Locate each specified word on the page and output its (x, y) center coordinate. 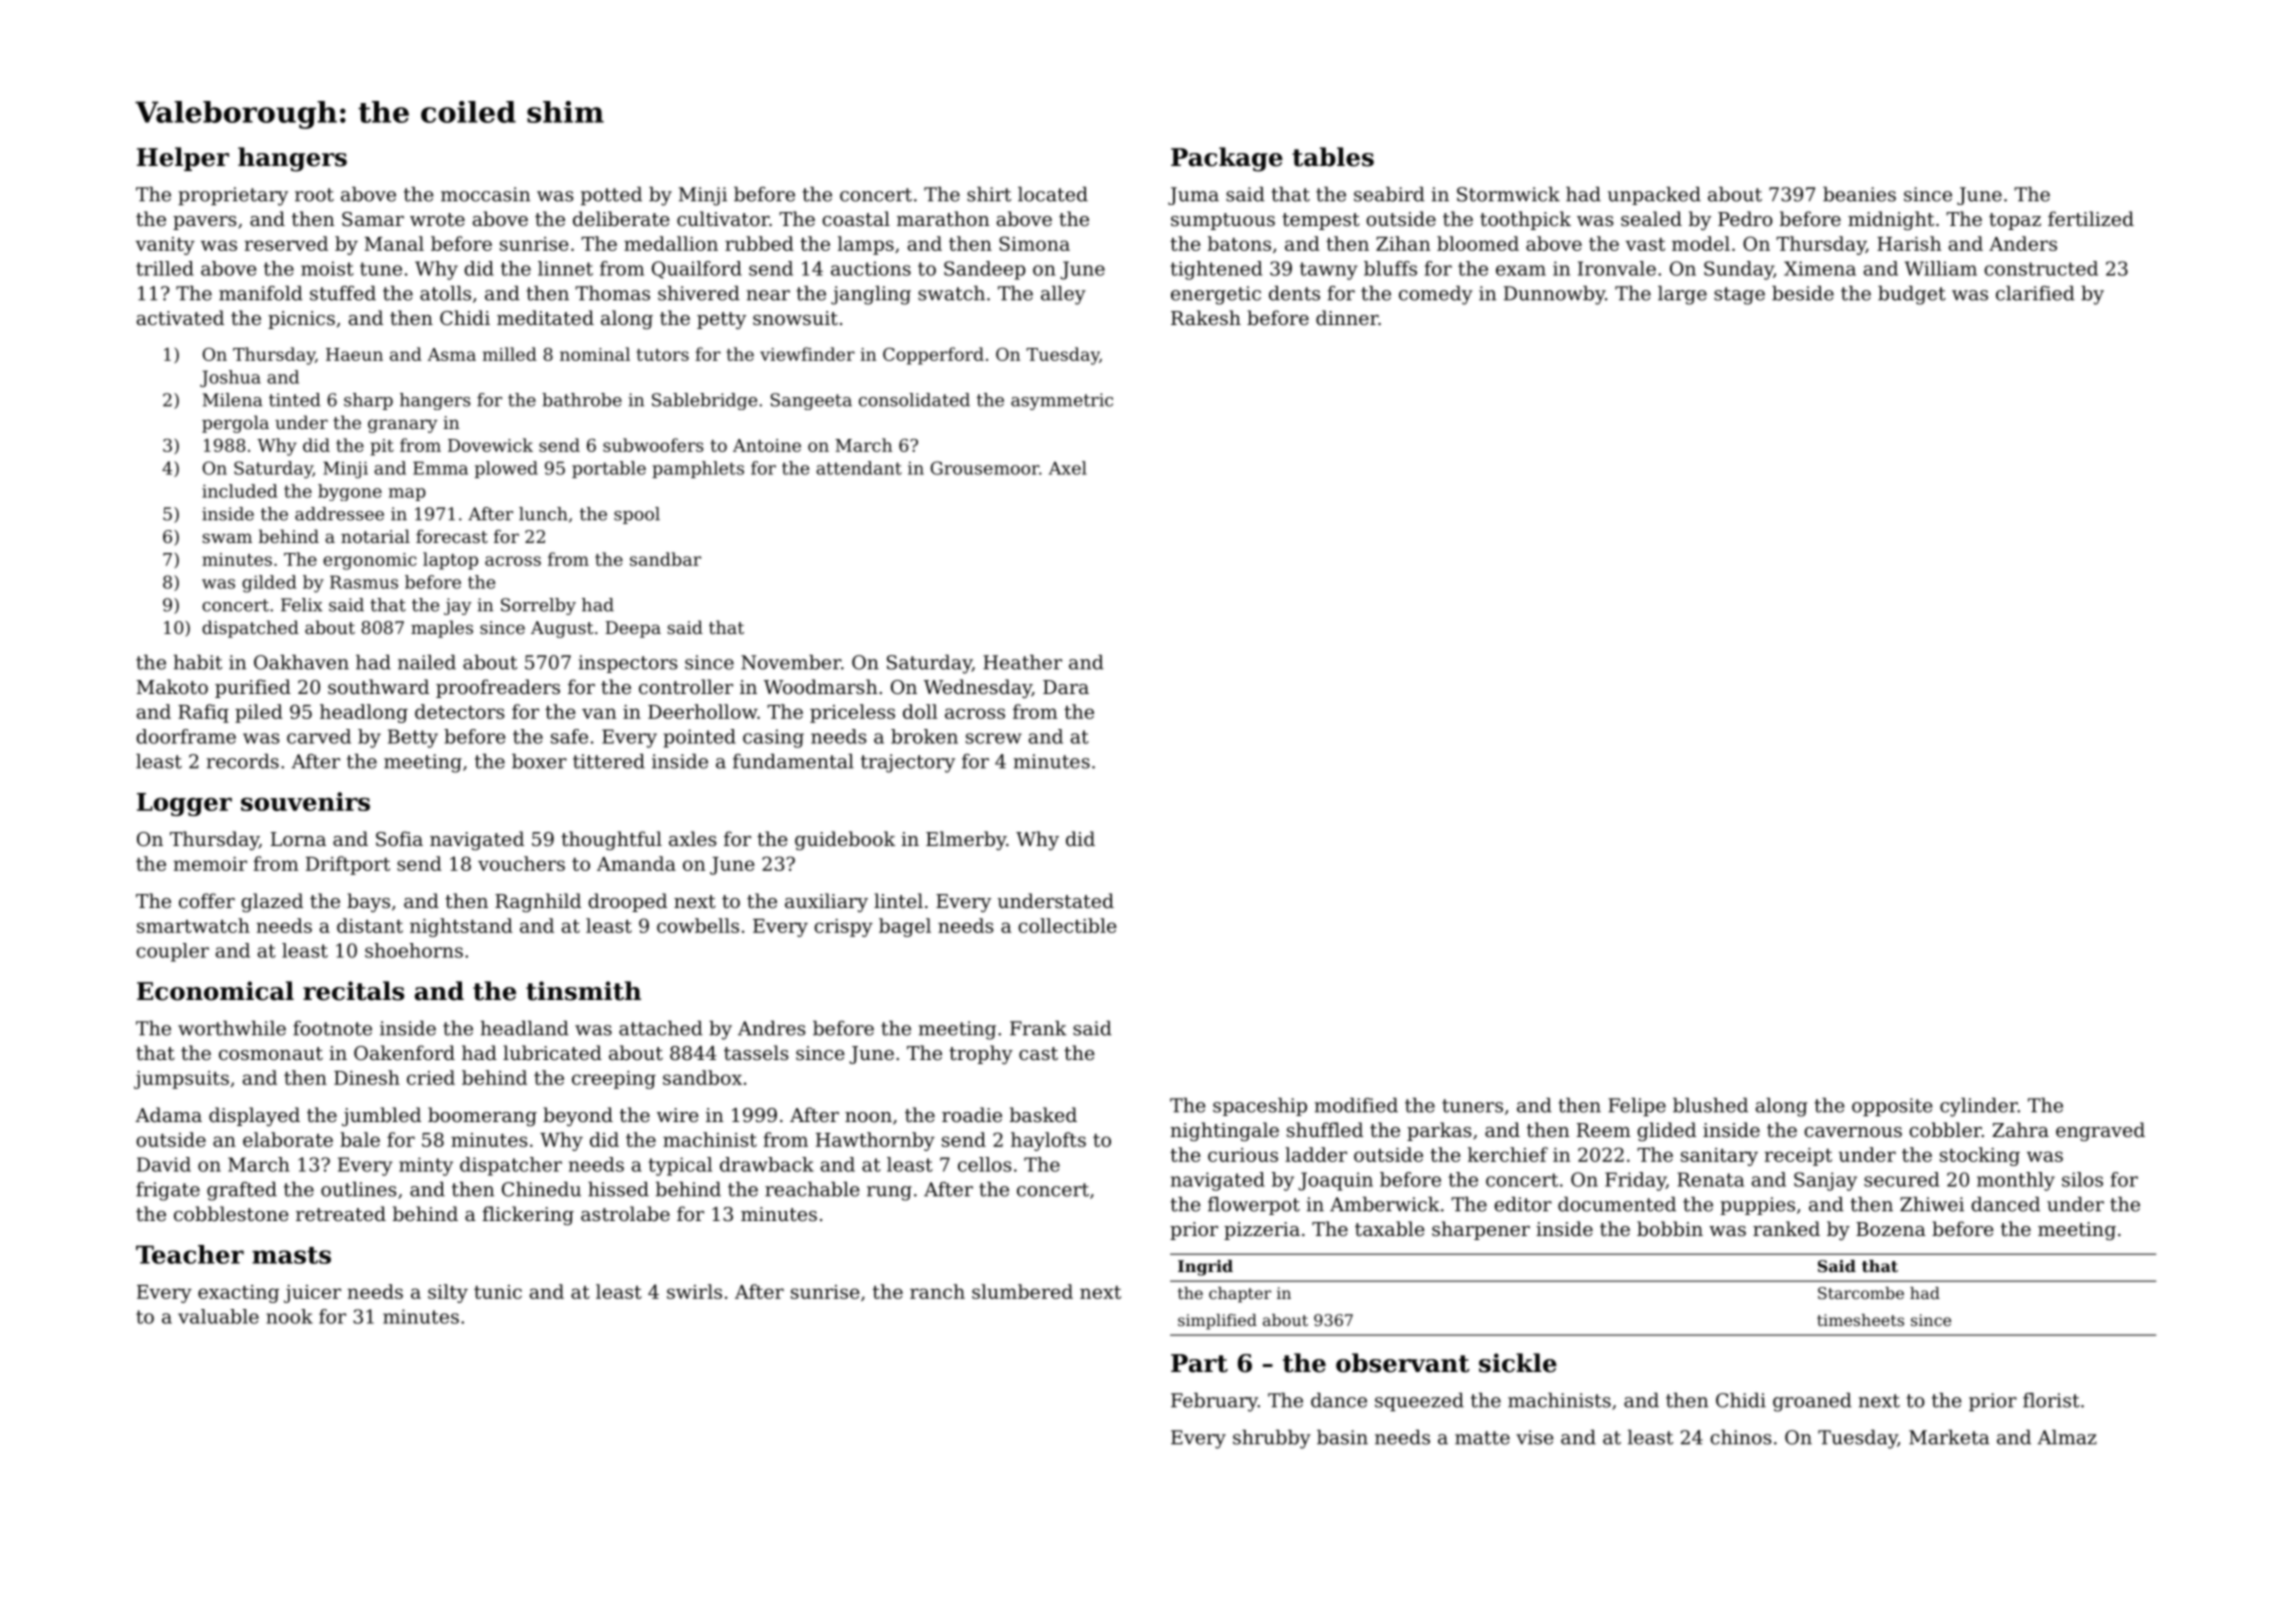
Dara (1066, 687)
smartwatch (193, 925)
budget (1912, 295)
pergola (235, 424)
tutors (662, 355)
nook (289, 1316)
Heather (1022, 662)
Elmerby (966, 840)
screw (994, 738)
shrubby (1272, 1439)
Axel (1068, 468)
